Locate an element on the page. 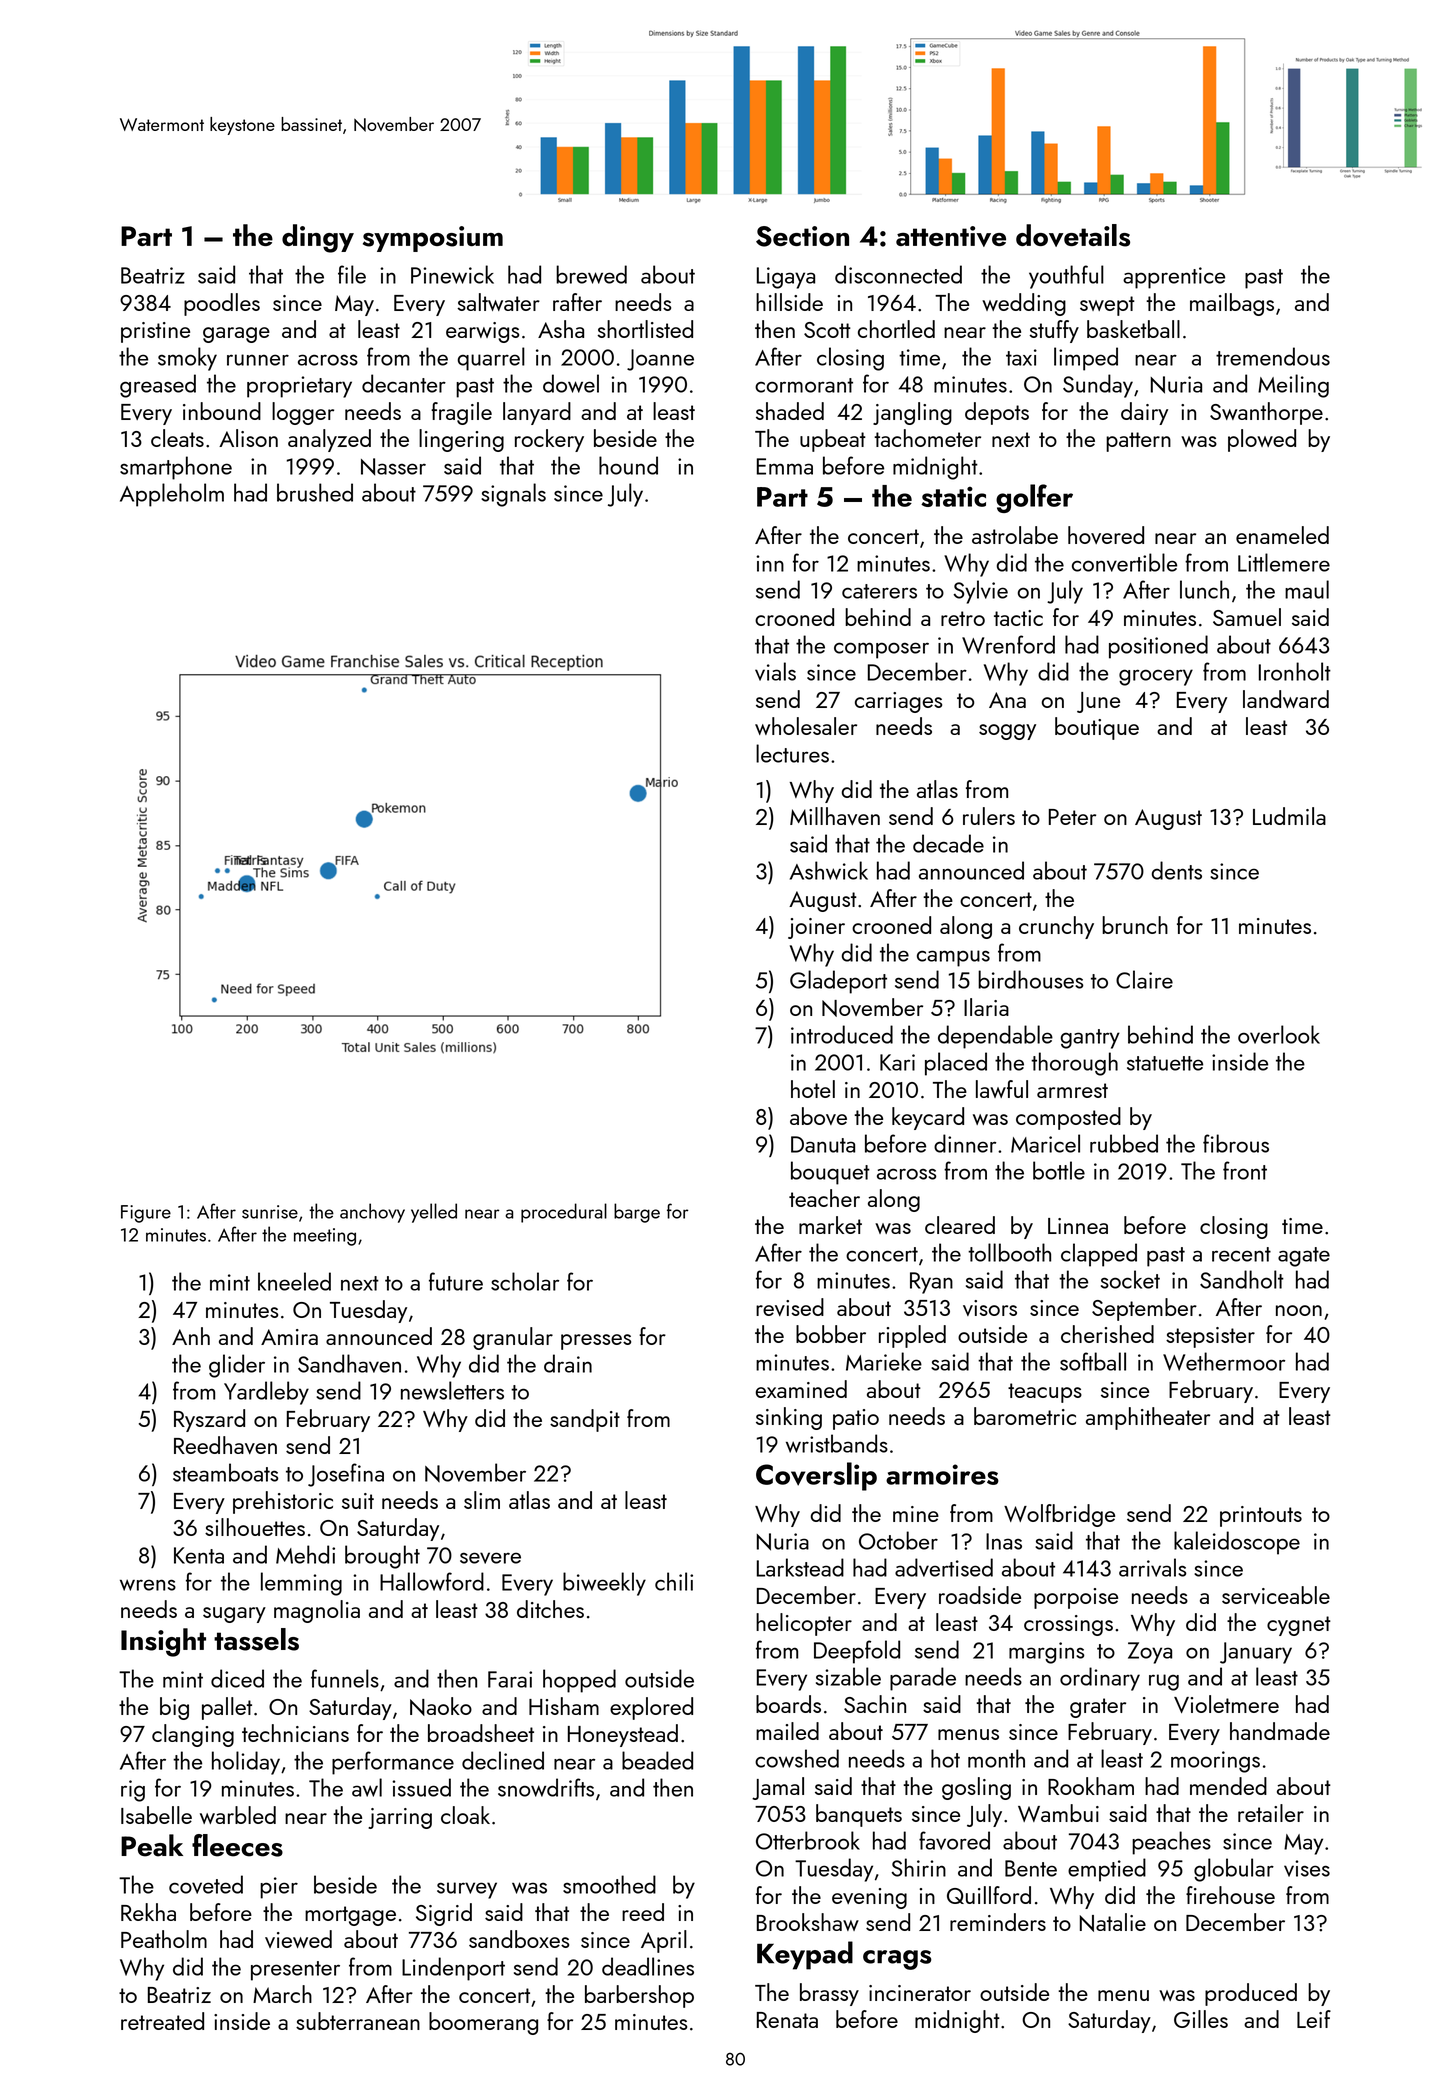  apprentice is located at coordinates (1174, 278).
